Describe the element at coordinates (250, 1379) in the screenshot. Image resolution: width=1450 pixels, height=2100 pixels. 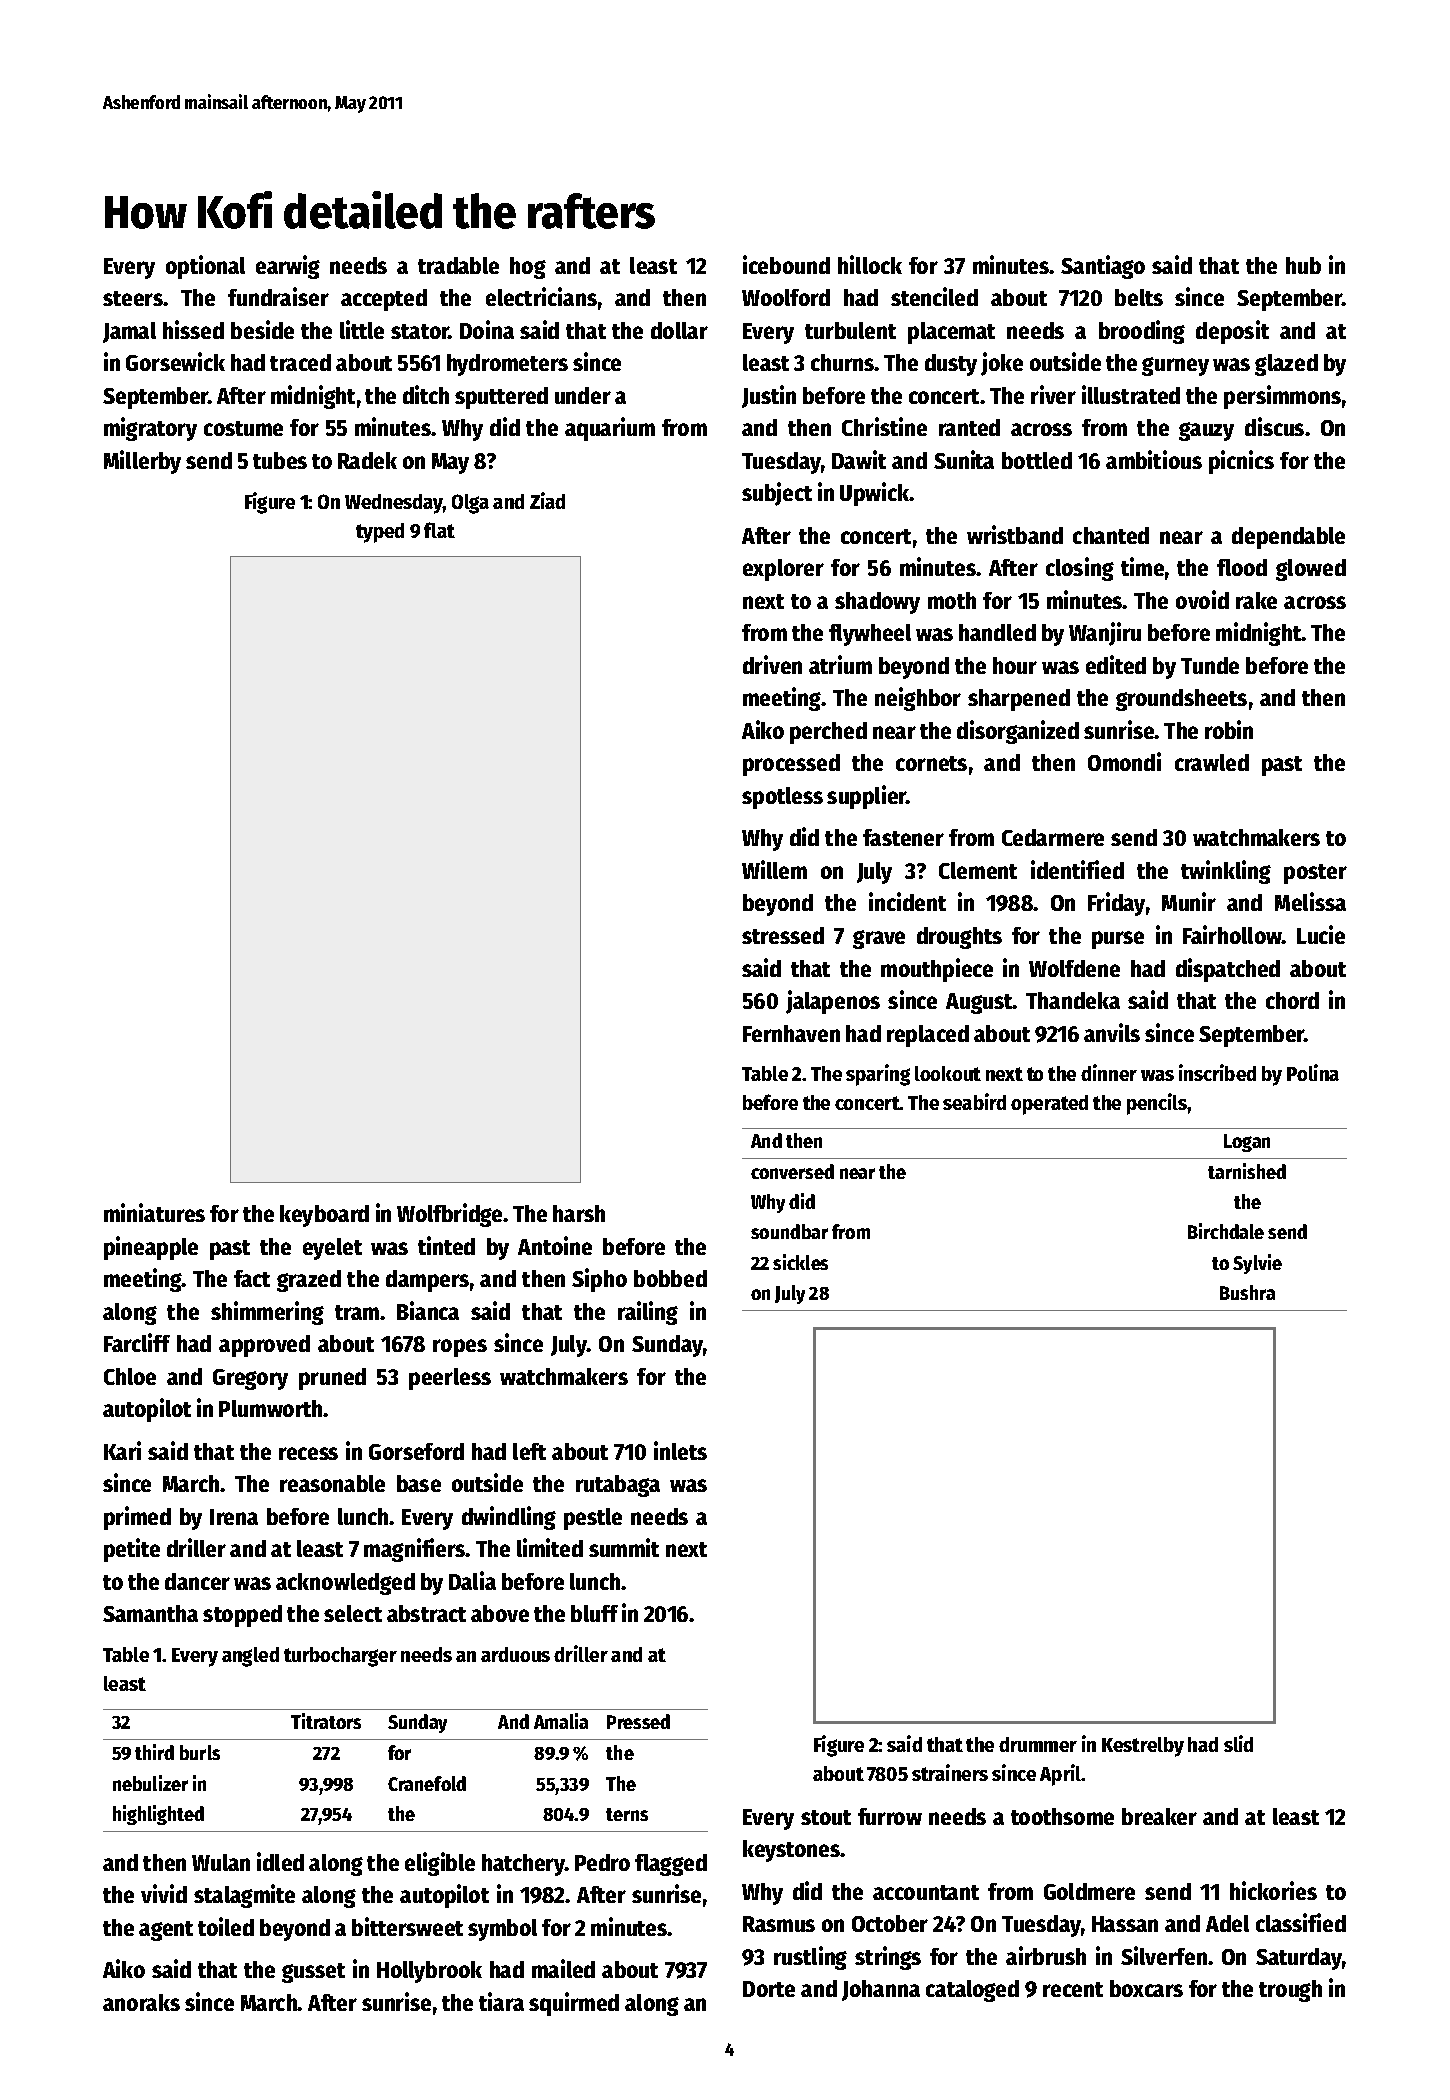
I see `Gregory` at that location.
